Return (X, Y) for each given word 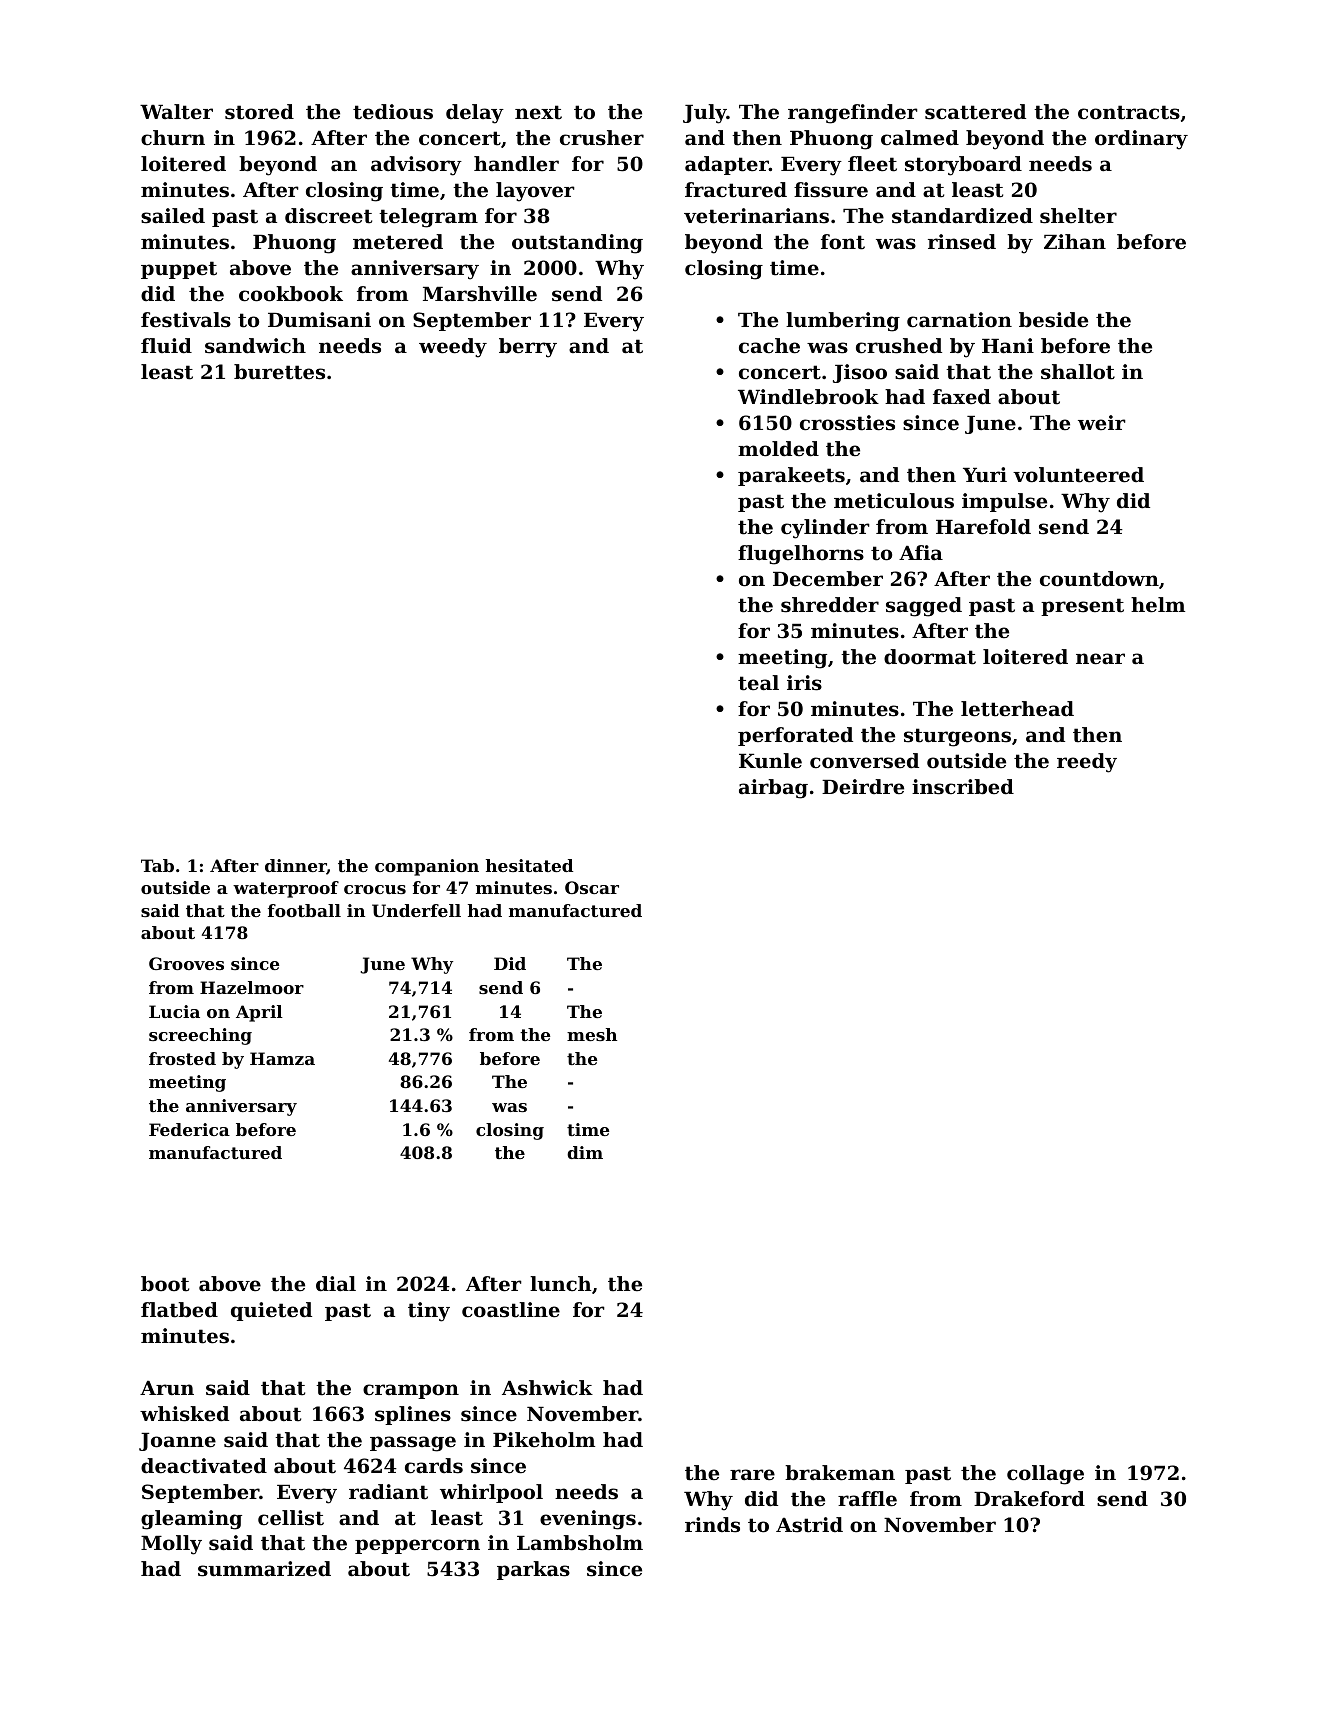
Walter (176, 112)
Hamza (282, 1058)
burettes (279, 372)
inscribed (963, 787)
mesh (592, 1034)
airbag (773, 789)
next (538, 112)
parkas (533, 1570)
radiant (388, 1492)
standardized (962, 216)
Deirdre (863, 786)
